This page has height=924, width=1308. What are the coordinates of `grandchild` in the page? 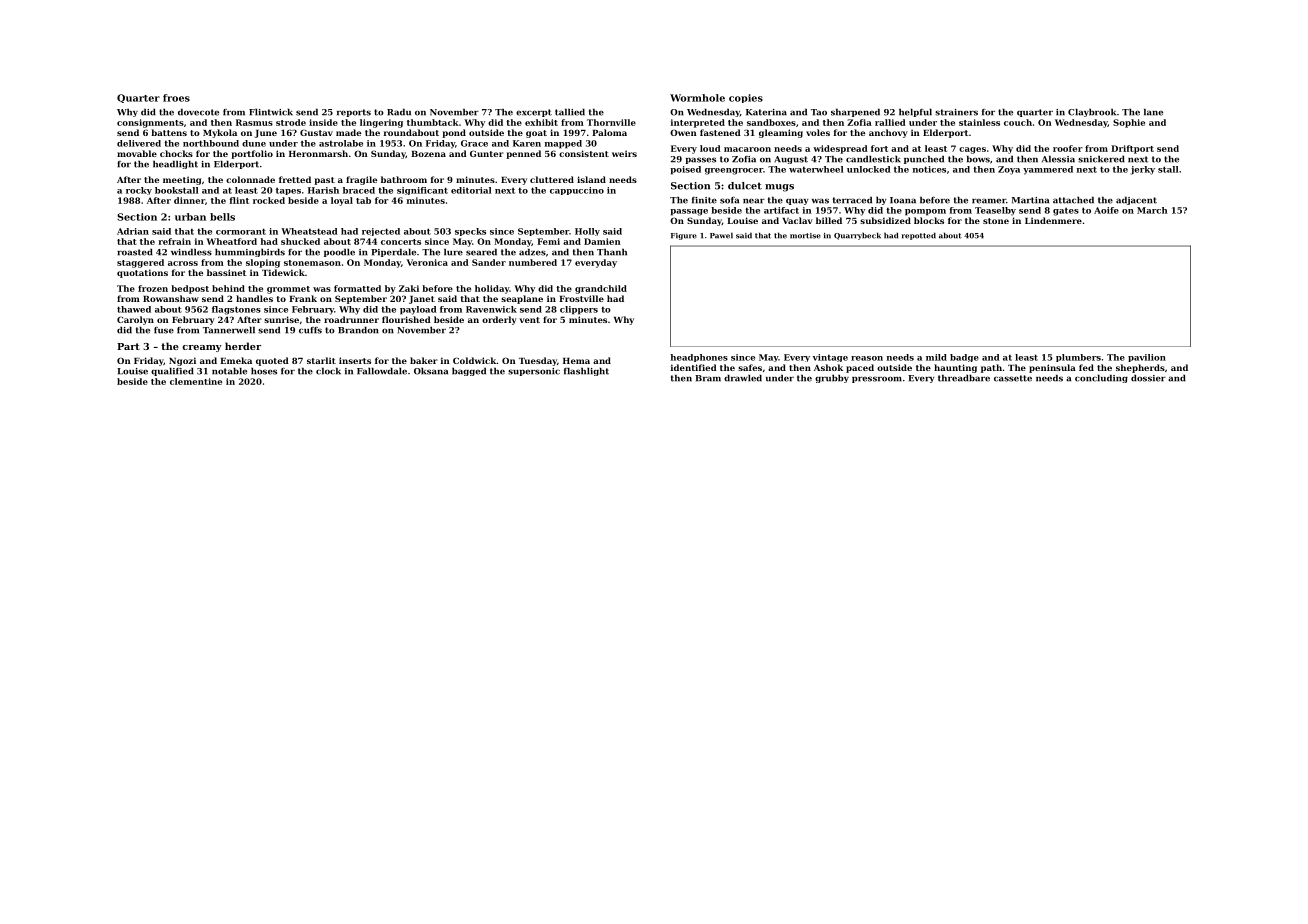 It's located at (601, 289).
